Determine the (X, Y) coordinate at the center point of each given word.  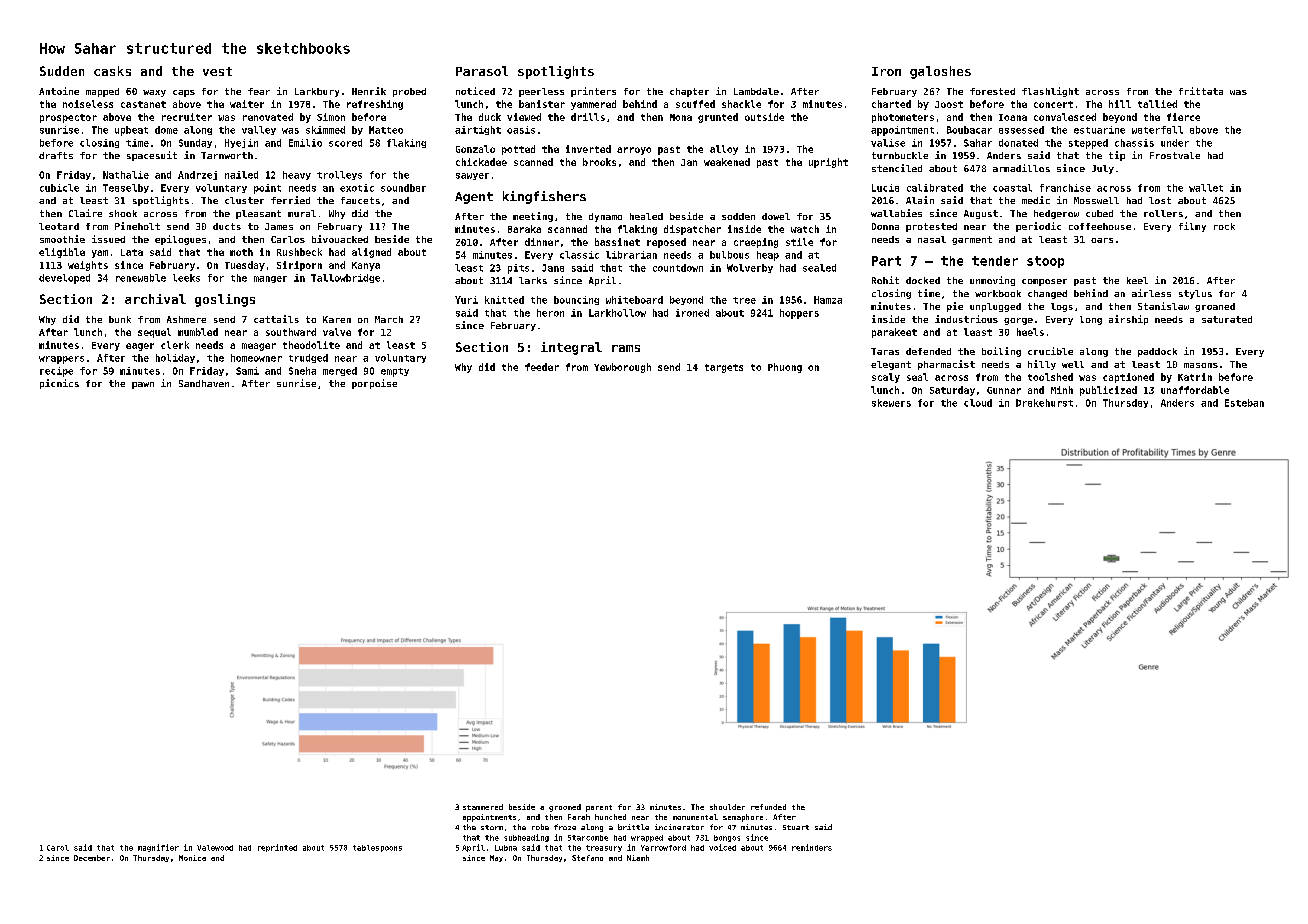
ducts (227, 226)
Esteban (1244, 403)
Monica (192, 858)
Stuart (796, 827)
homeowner (256, 358)
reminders (812, 847)
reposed (666, 243)
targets (724, 368)
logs (1062, 307)
